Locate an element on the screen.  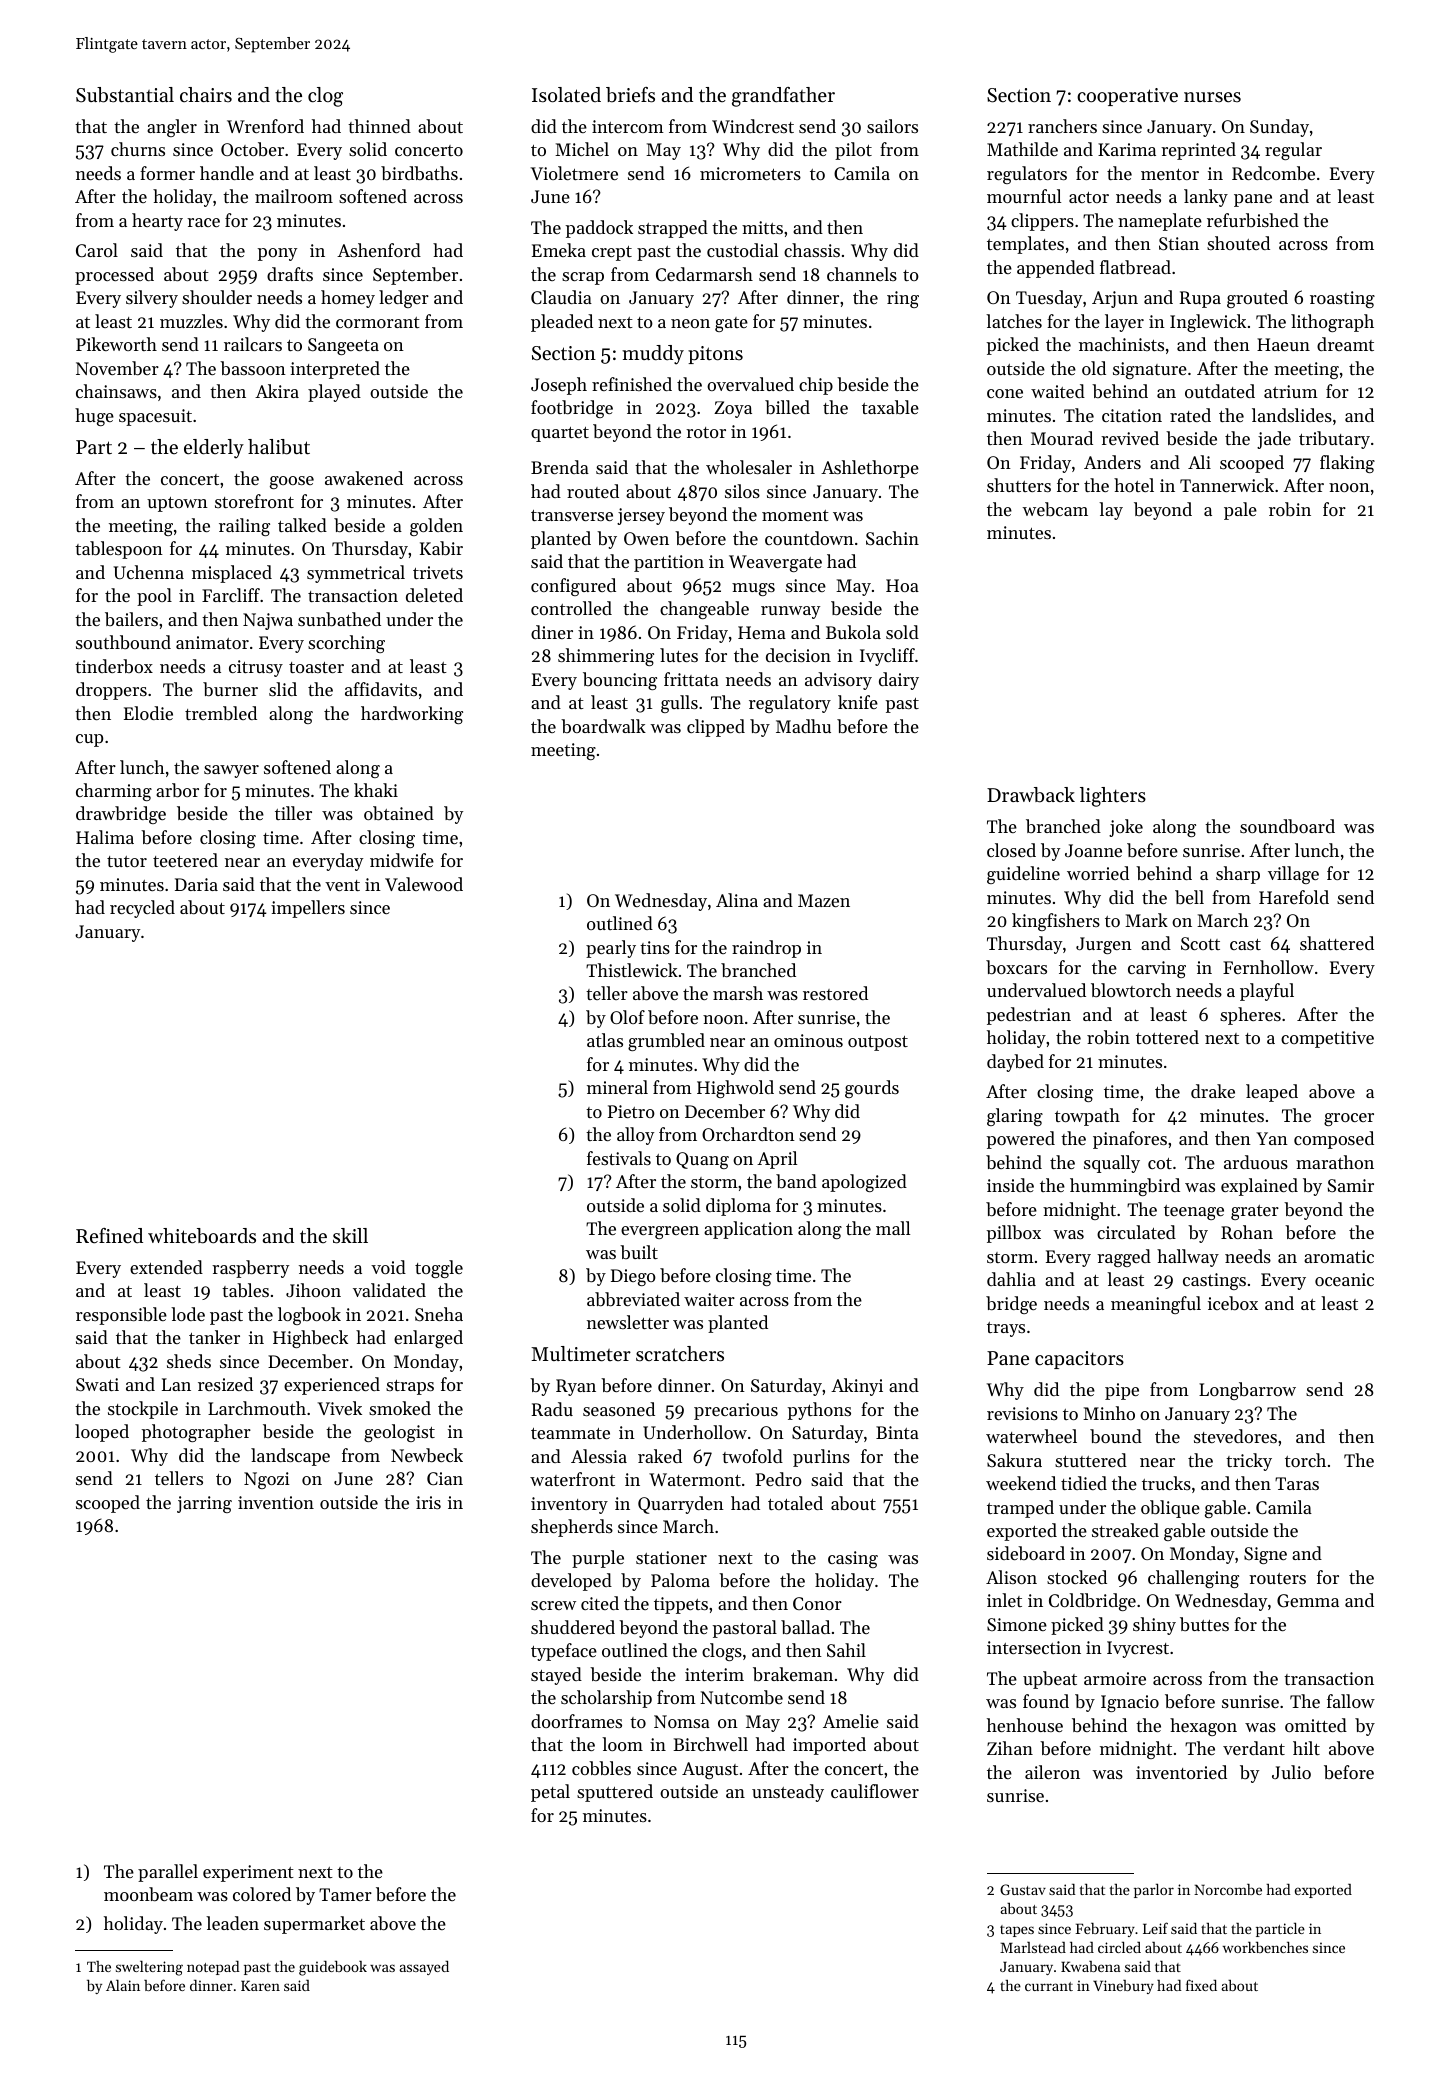
Carol is located at coordinates (97, 250).
